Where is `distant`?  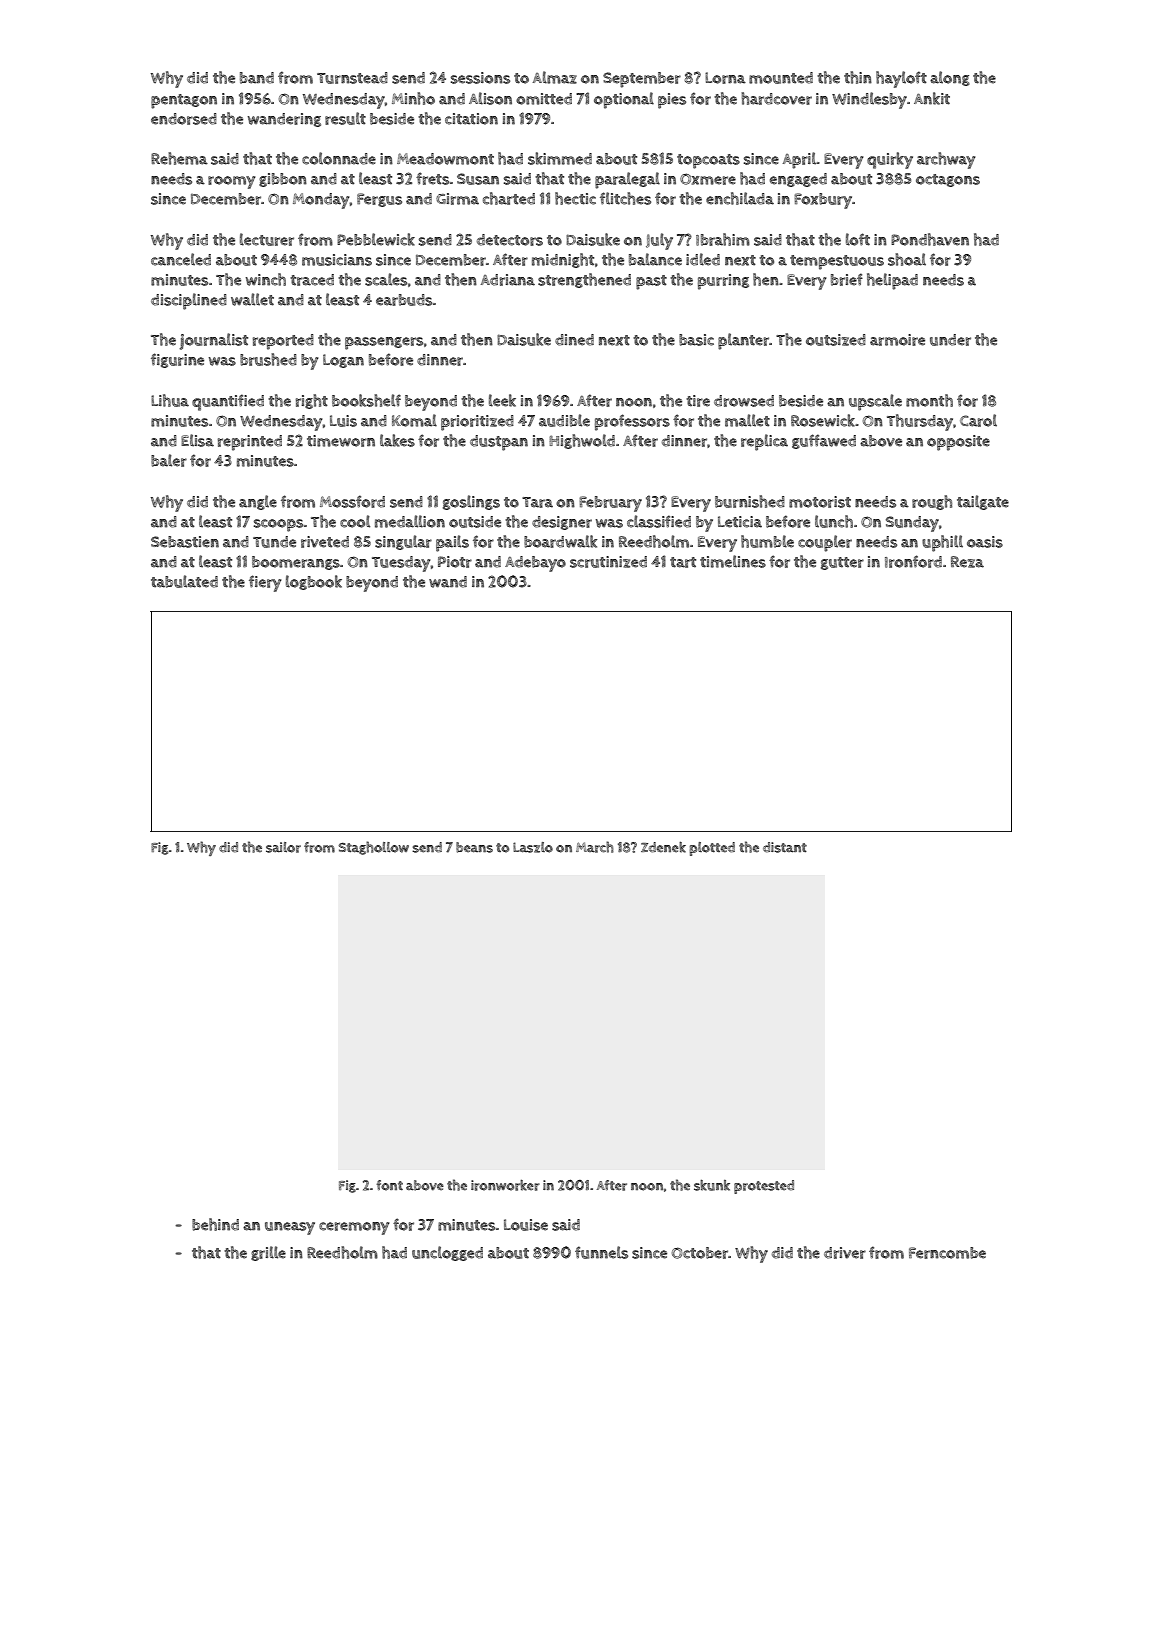
distant is located at coordinates (785, 847).
